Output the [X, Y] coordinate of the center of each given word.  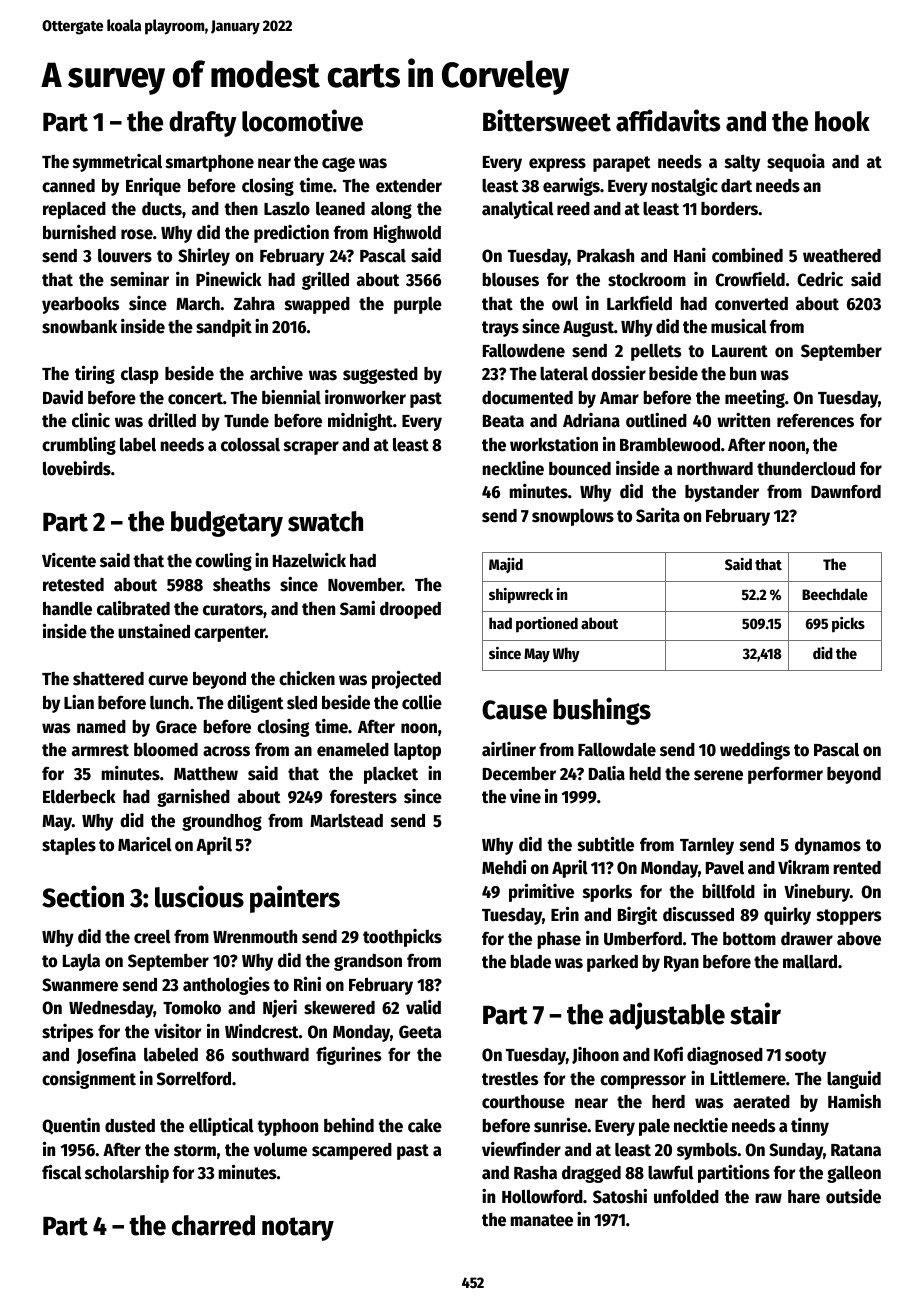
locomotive [302, 120]
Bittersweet [547, 120]
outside [853, 1196]
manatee [541, 1220]
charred [213, 1225]
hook [842, 121]
